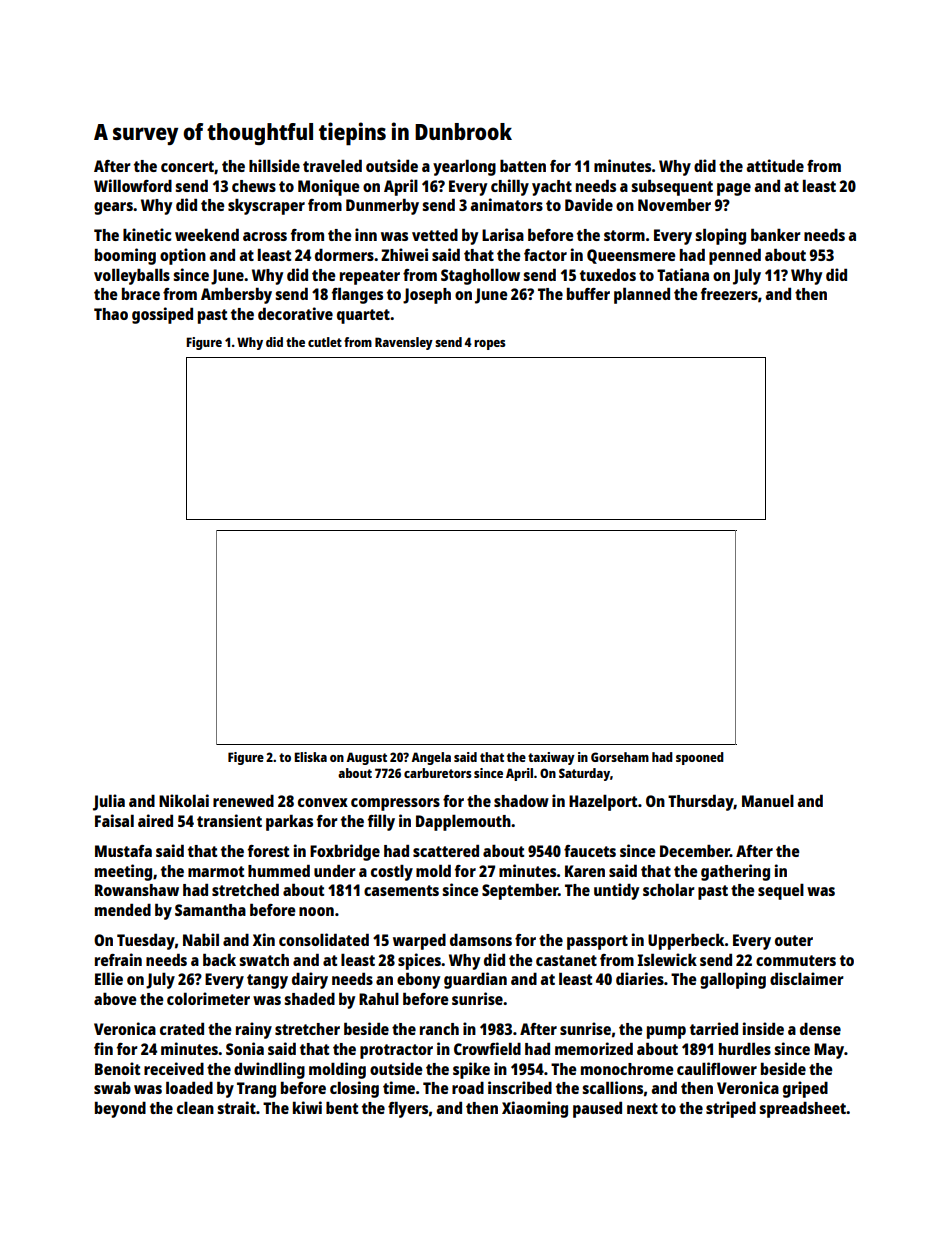 This screenshot has width=952, height=1233. What do you see at coordinates (642, 1108) in the screenshot?
I see `next` at bounding box center [642, 1108].
